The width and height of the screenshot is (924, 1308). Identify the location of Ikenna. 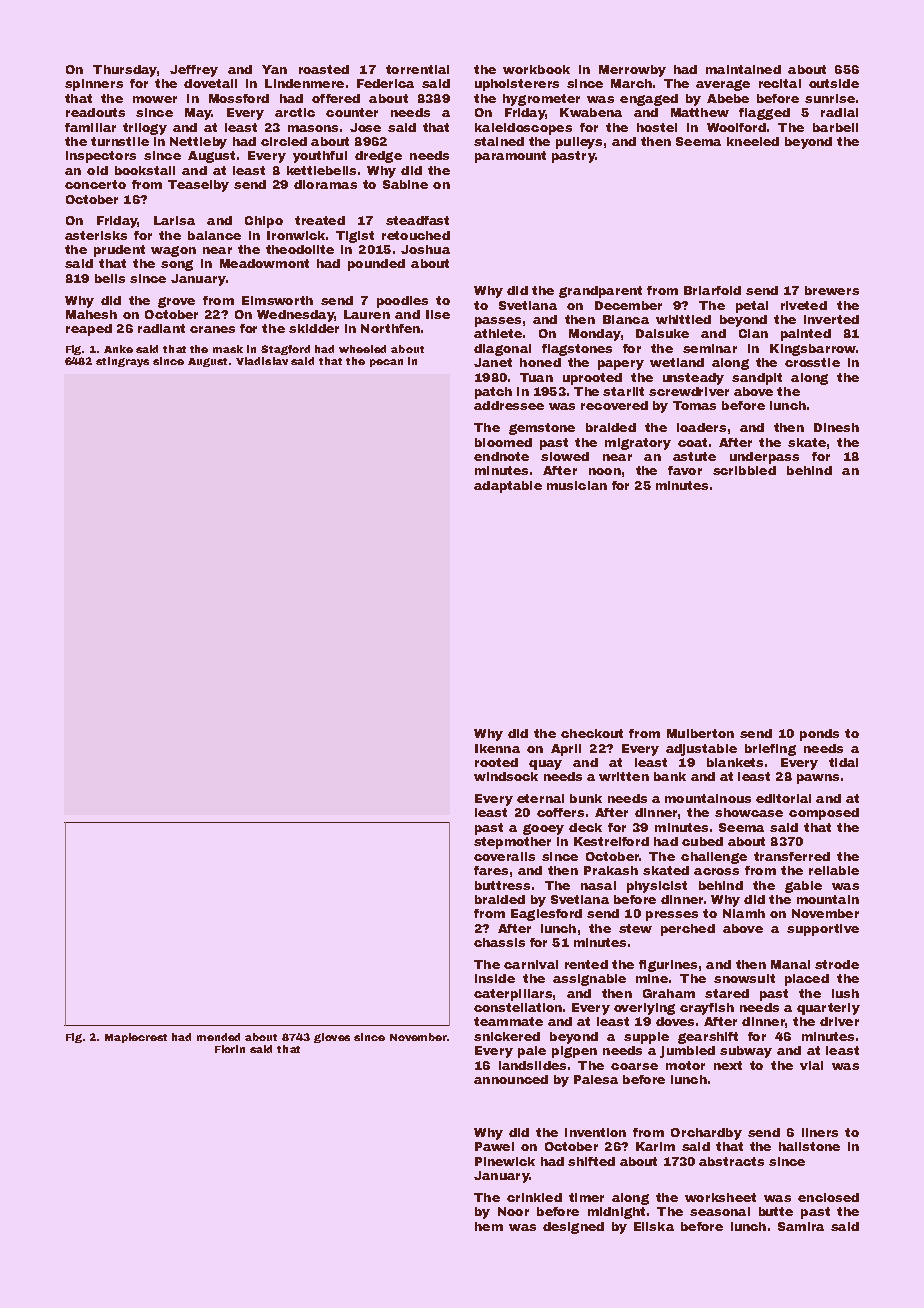
(497, 748).
